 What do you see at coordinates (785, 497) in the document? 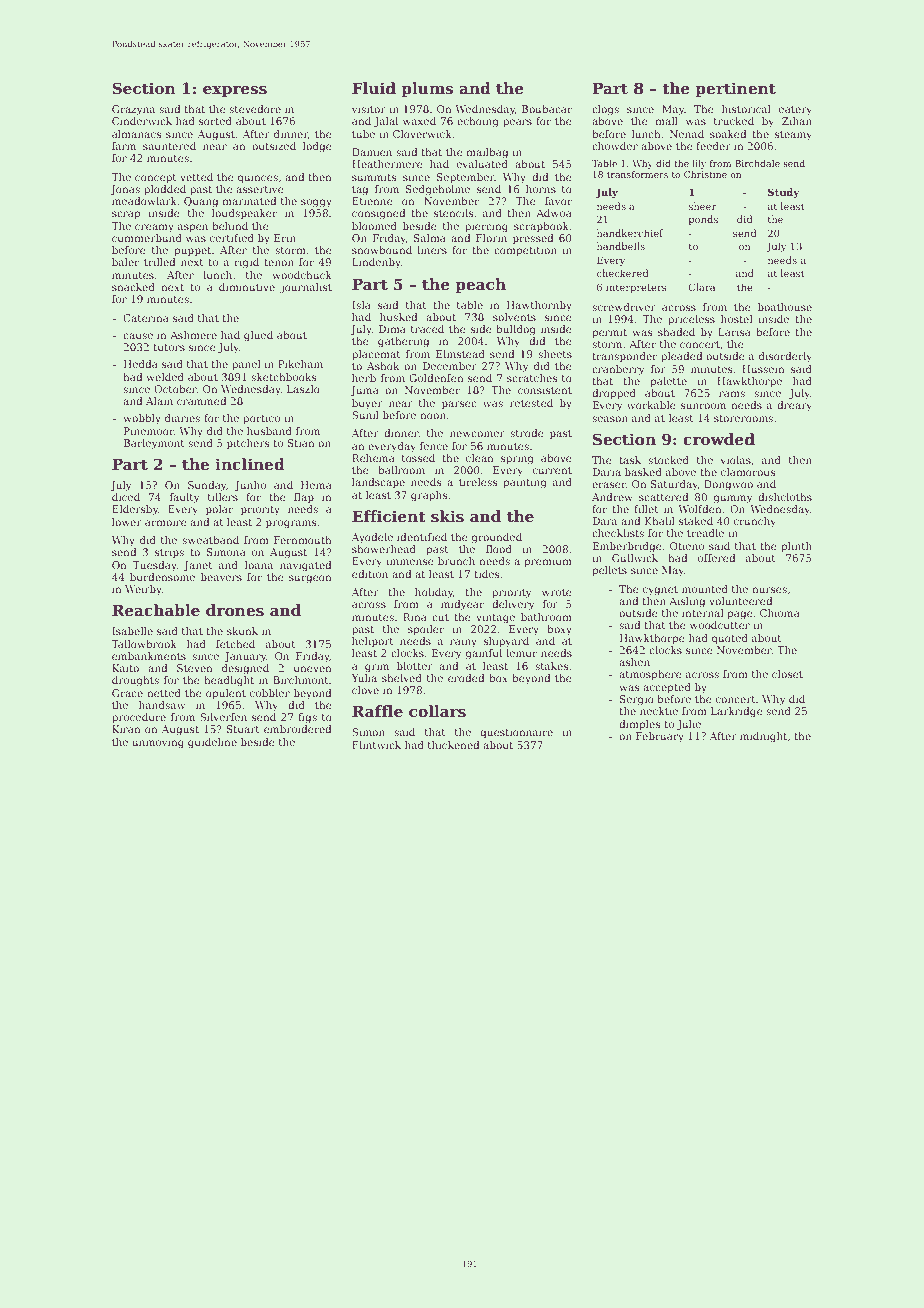
I see `dishcloths` at bounding box center [785, 497].
